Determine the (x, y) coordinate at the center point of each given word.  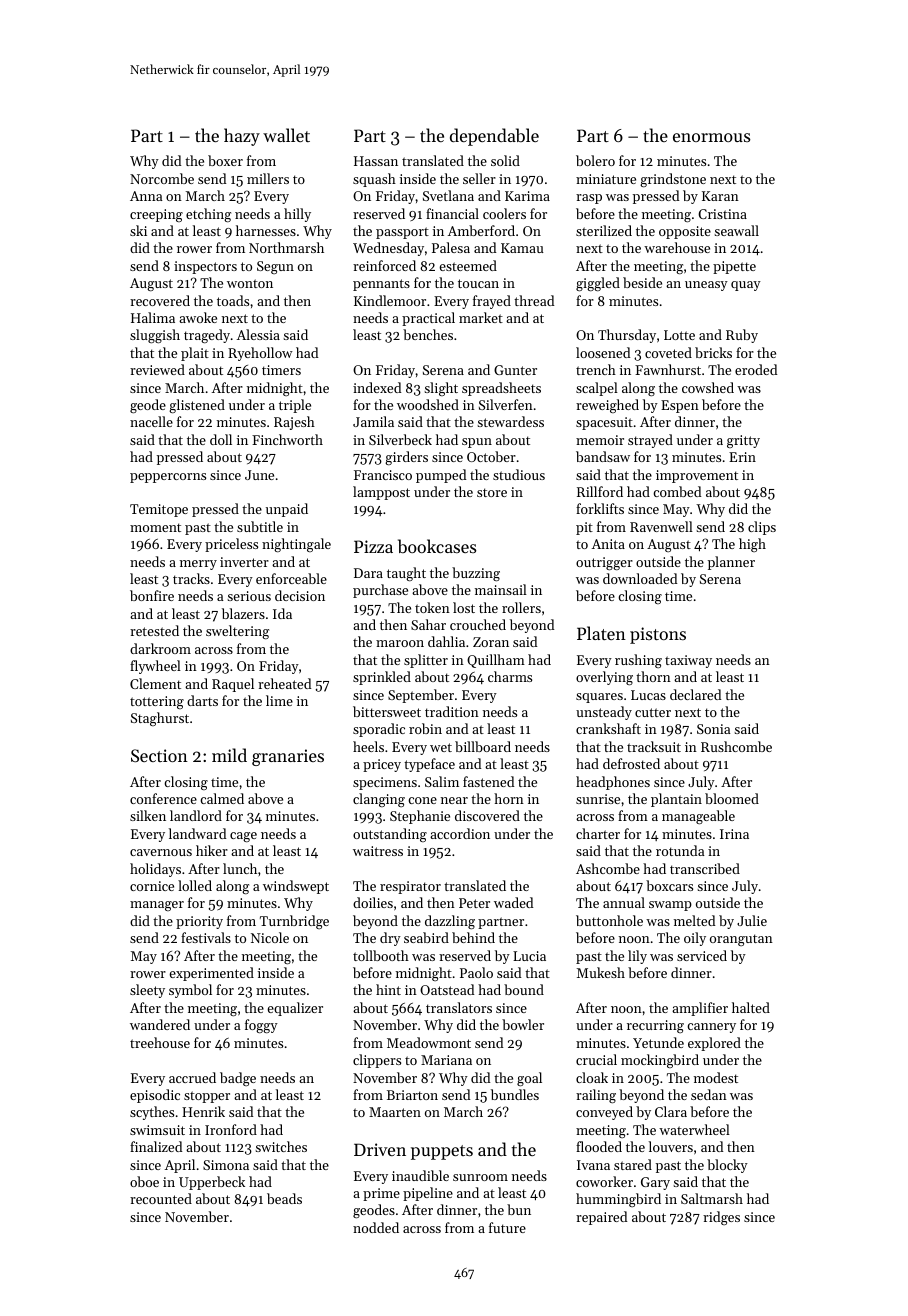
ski (138, 230)
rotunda (680, 850)
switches (281, 1146)
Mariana (446, 1060)
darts (202, 700)
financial (452, 213)
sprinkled (382, 678)
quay (746, 286)
